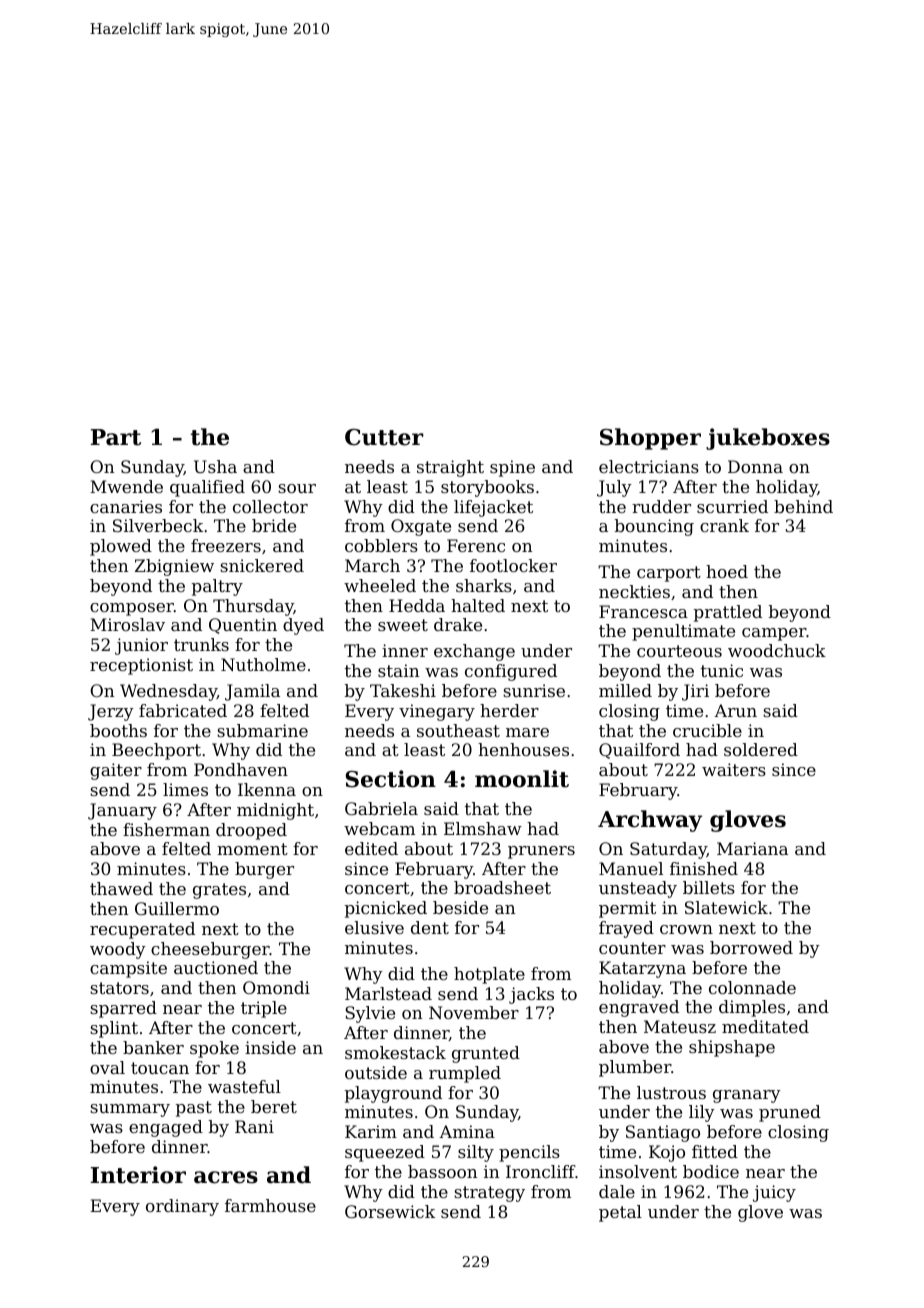 The image size is (924, 1308). Describe the element at coordinates (403, 690) in the document. I see `Takeshi` at that location.
